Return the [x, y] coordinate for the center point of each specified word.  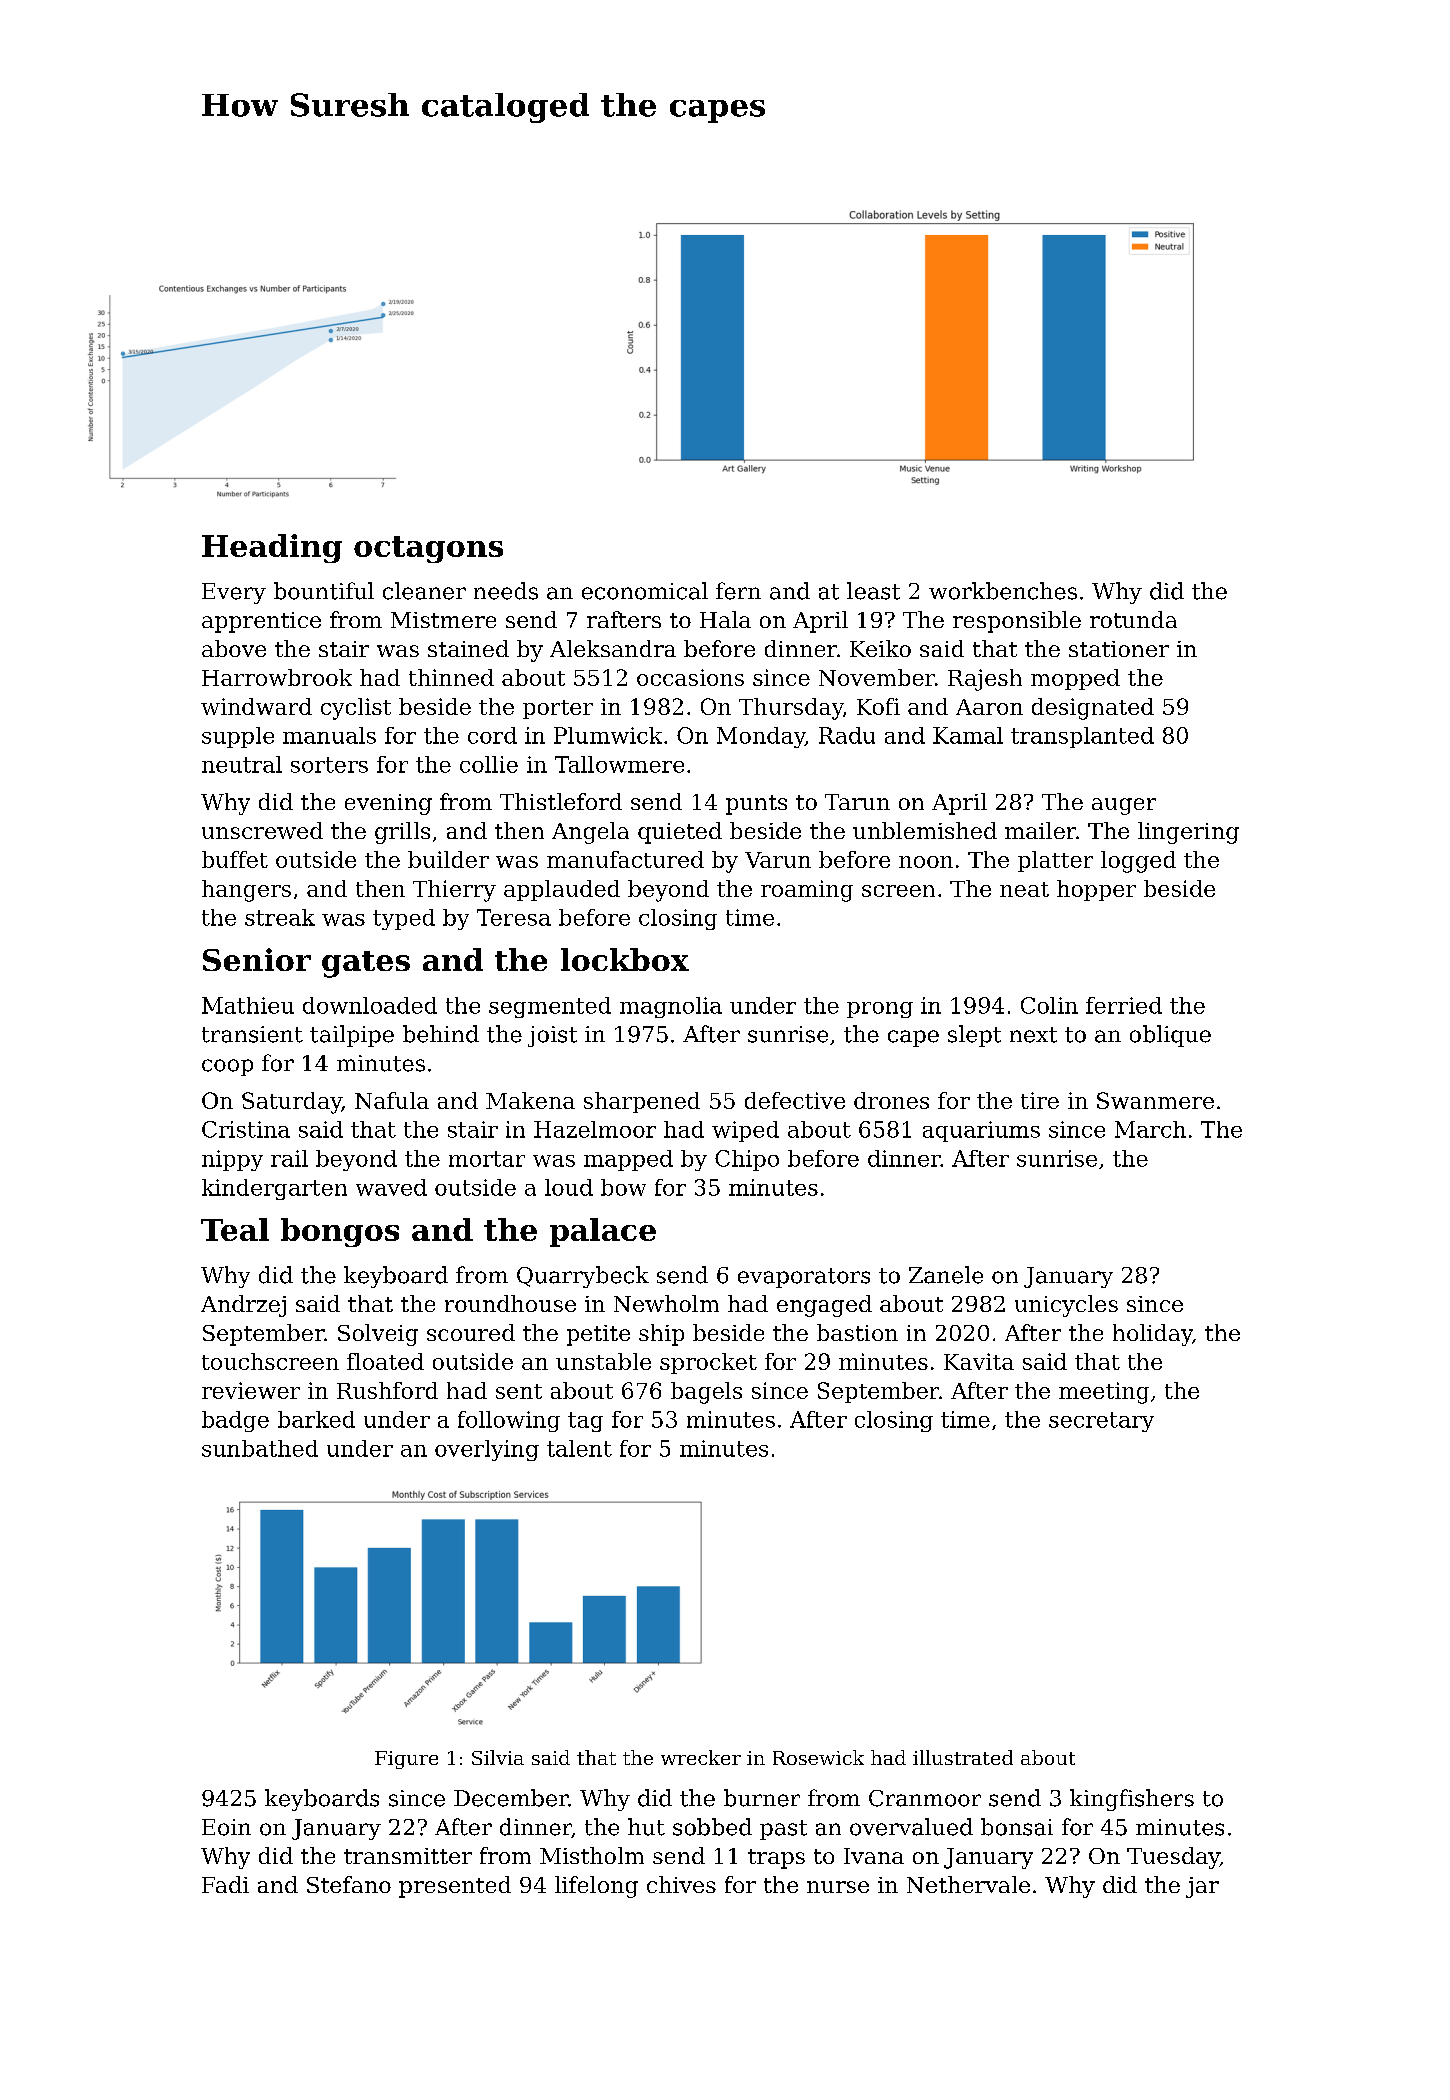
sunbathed [260, 1448]
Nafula [392, 1100]
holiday [1152, 1335]
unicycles [1066, 1306]
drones [891, 1100]
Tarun [857, 802]
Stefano [349, 1884]
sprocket [708, 1363]
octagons [428, 549]
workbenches [1003, 591]
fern [738, 591]
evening [388, 804]
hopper [1096, 890]
